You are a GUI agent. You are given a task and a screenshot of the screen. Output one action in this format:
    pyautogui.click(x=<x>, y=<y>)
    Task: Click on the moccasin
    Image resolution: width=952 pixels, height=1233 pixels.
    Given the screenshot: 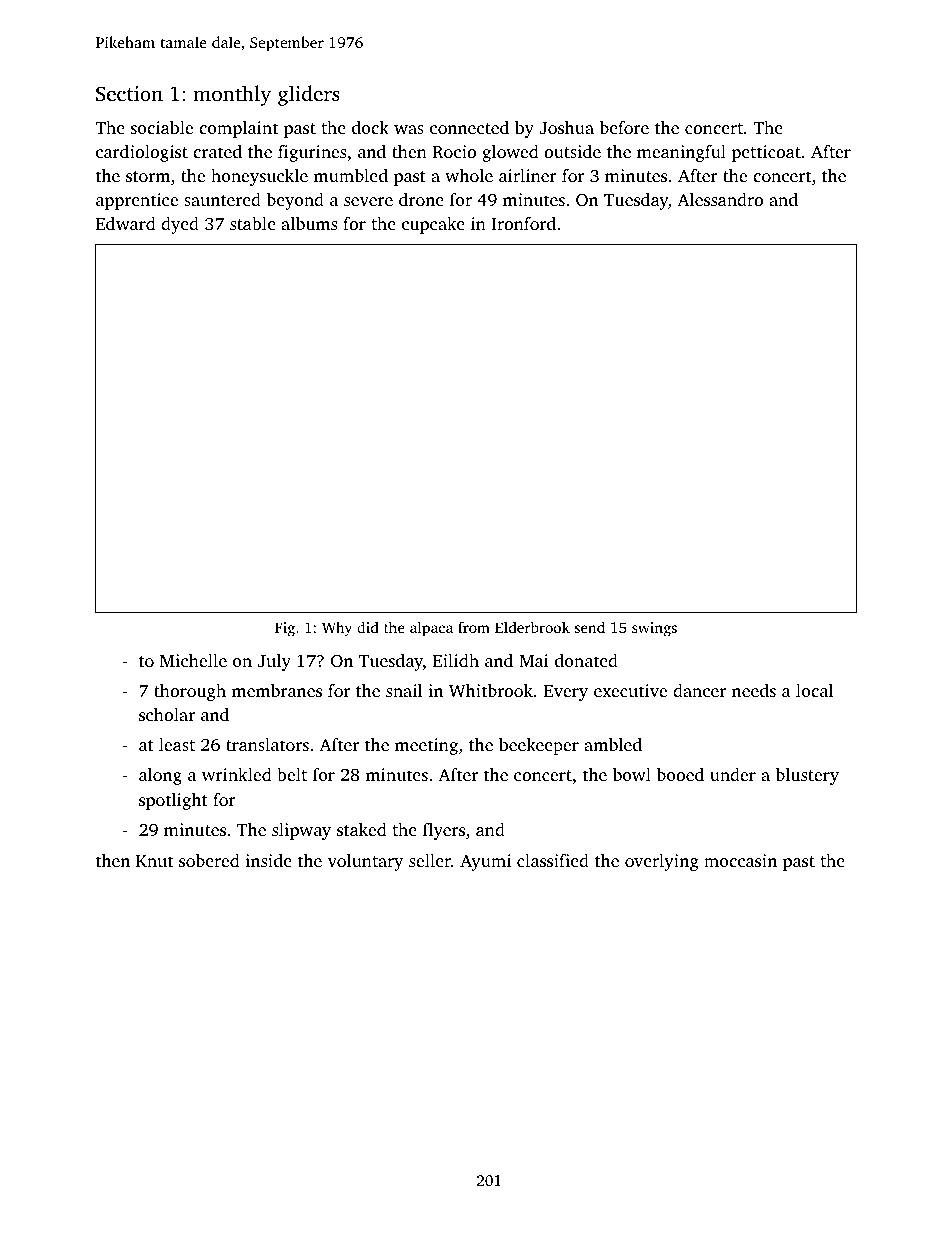 What is the action you would take?
    pyautogui.click(x=740, y=860)
